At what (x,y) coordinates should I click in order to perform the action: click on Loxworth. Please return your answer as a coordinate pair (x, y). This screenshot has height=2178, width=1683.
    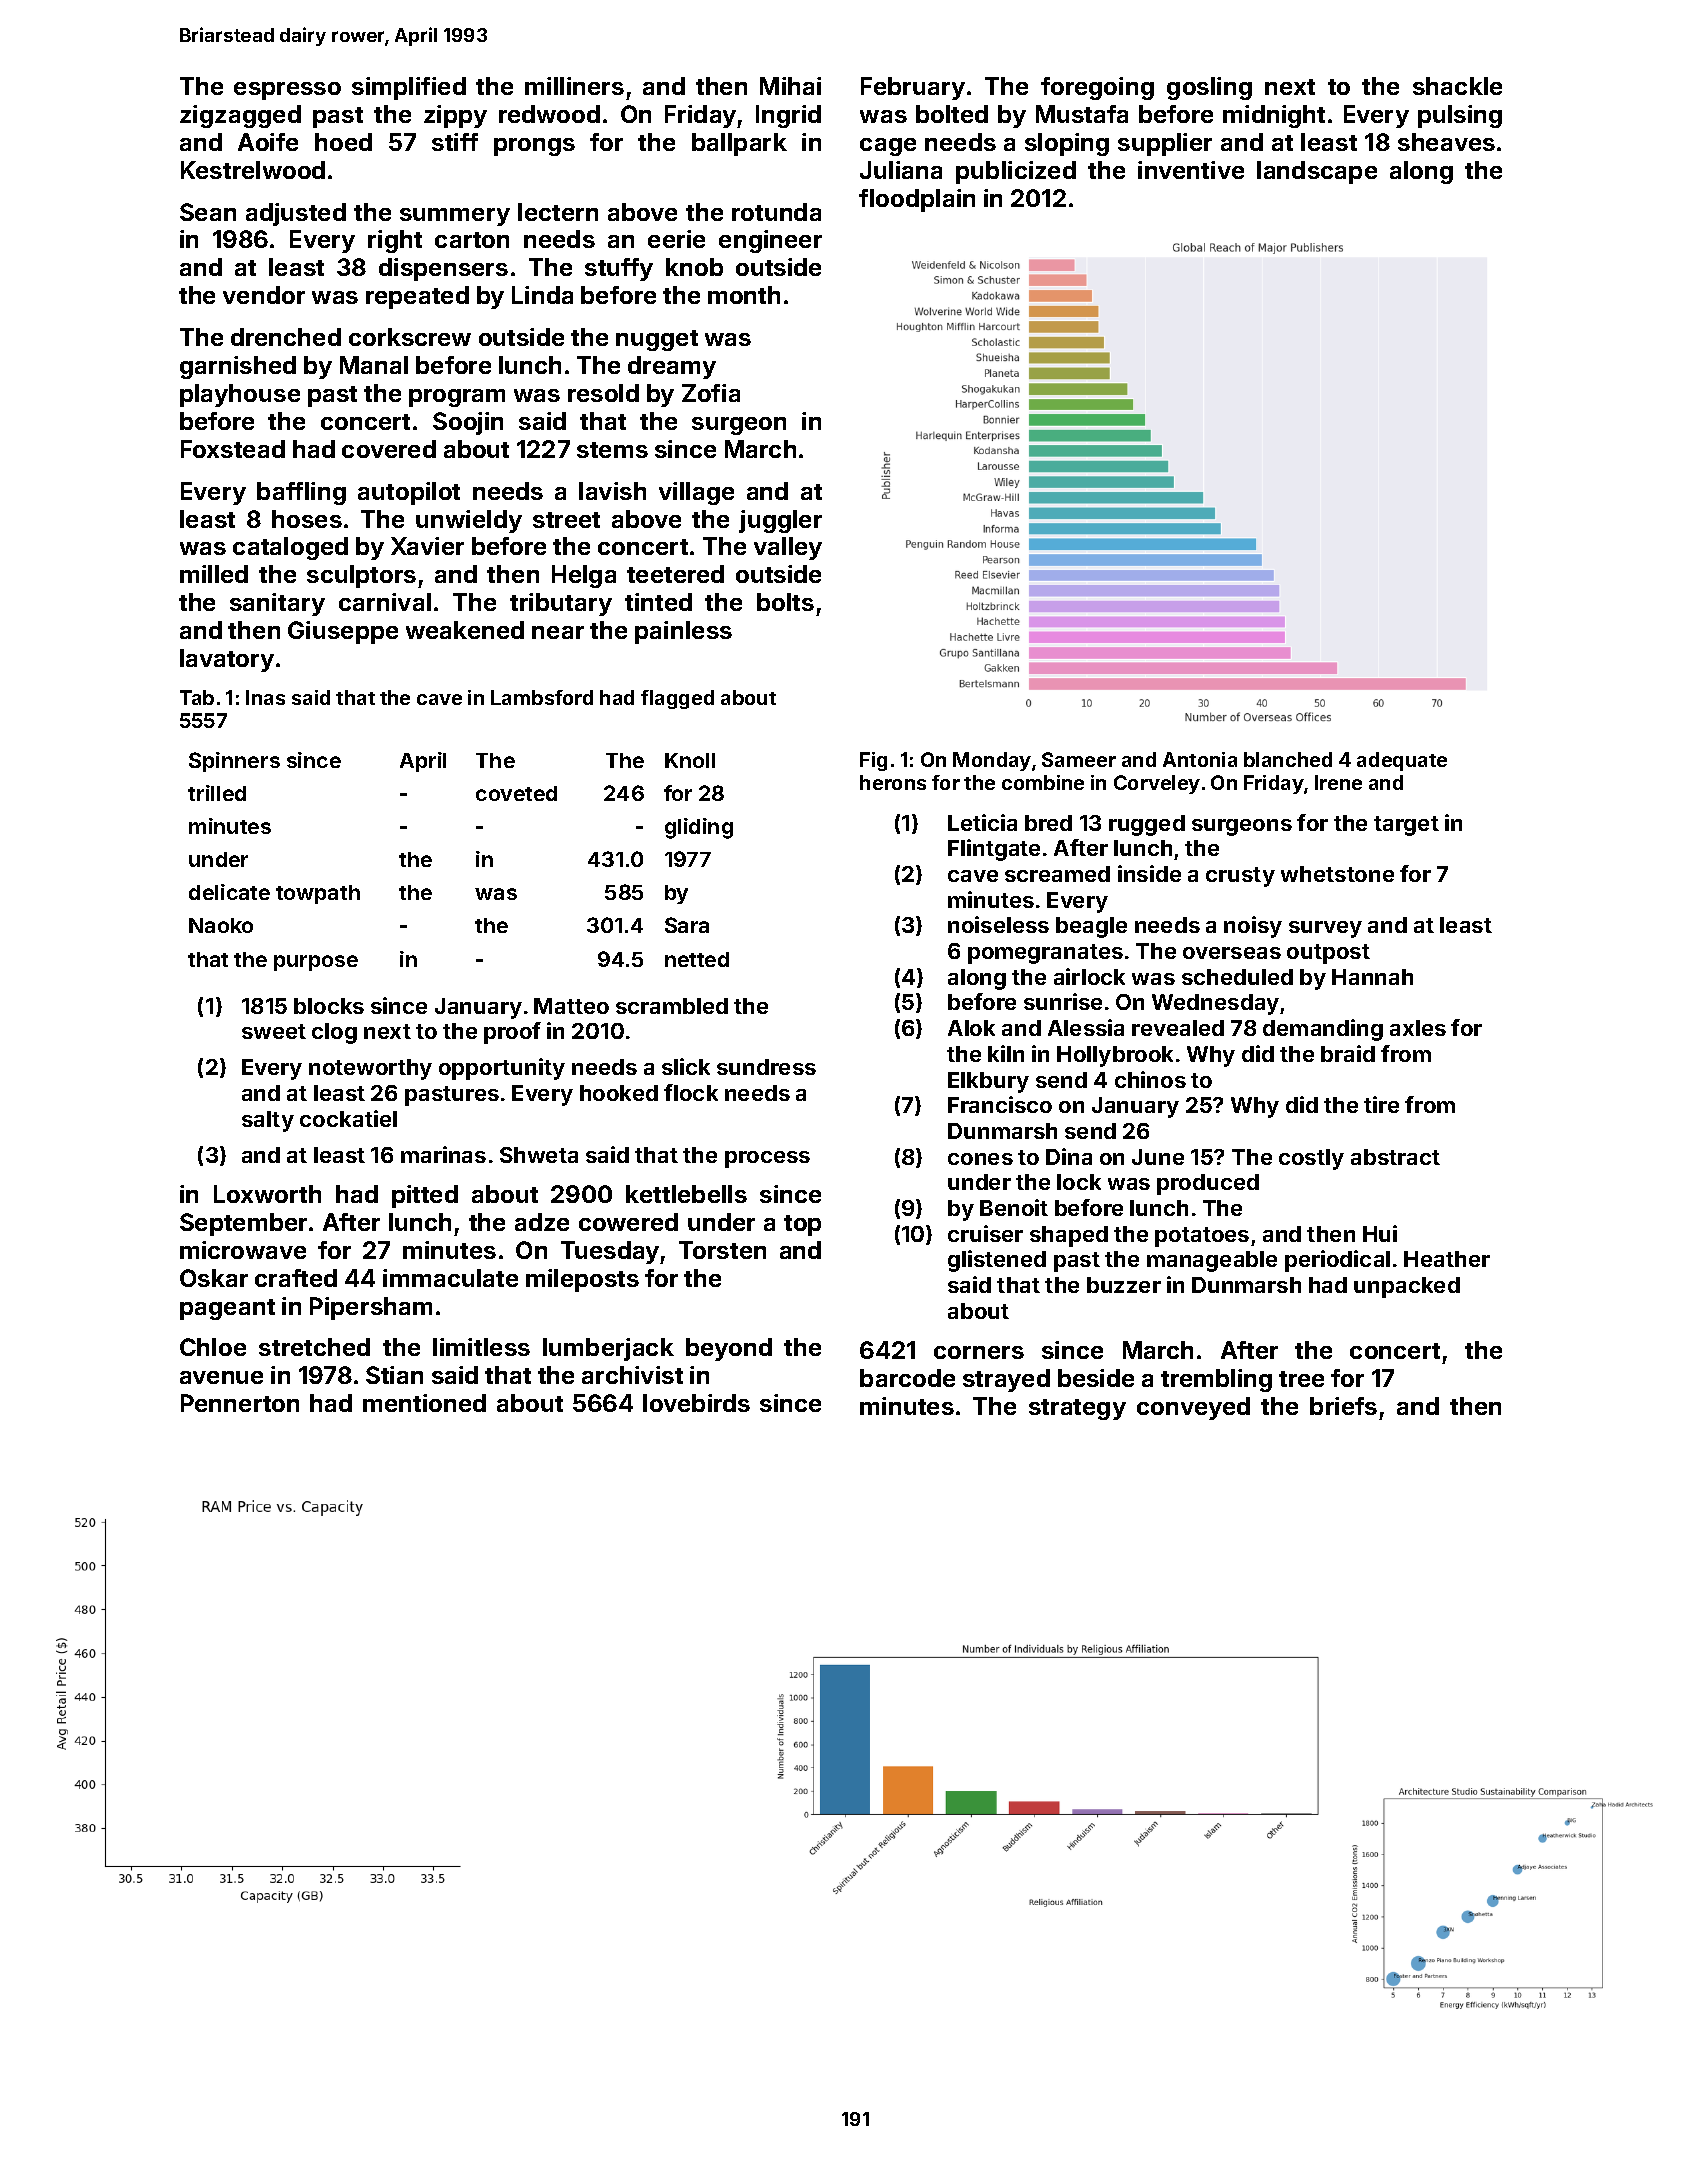
    Looking at the image, I should click on (267, 1194).
